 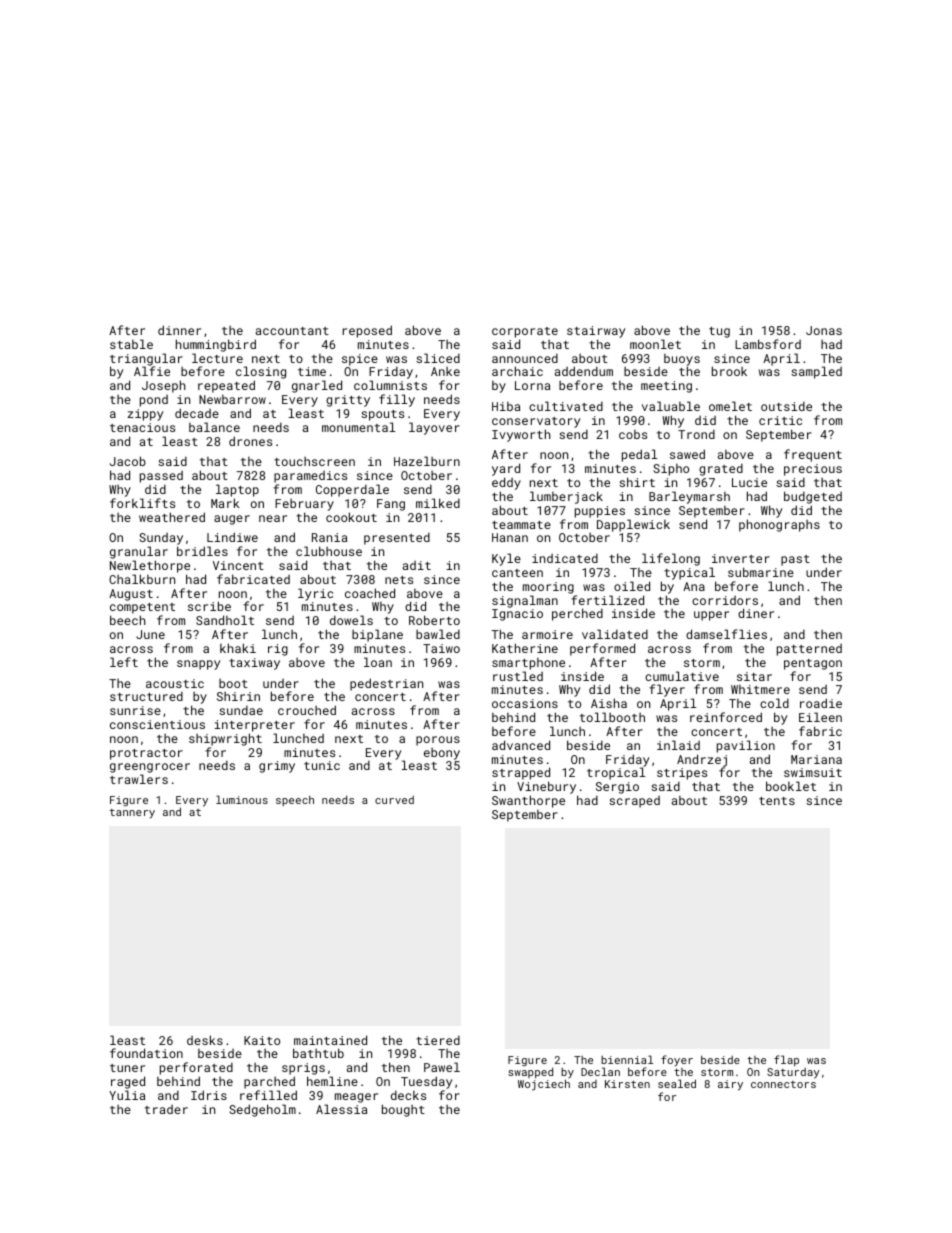 I want to click on Sunday, so click(x=161, y=539).
